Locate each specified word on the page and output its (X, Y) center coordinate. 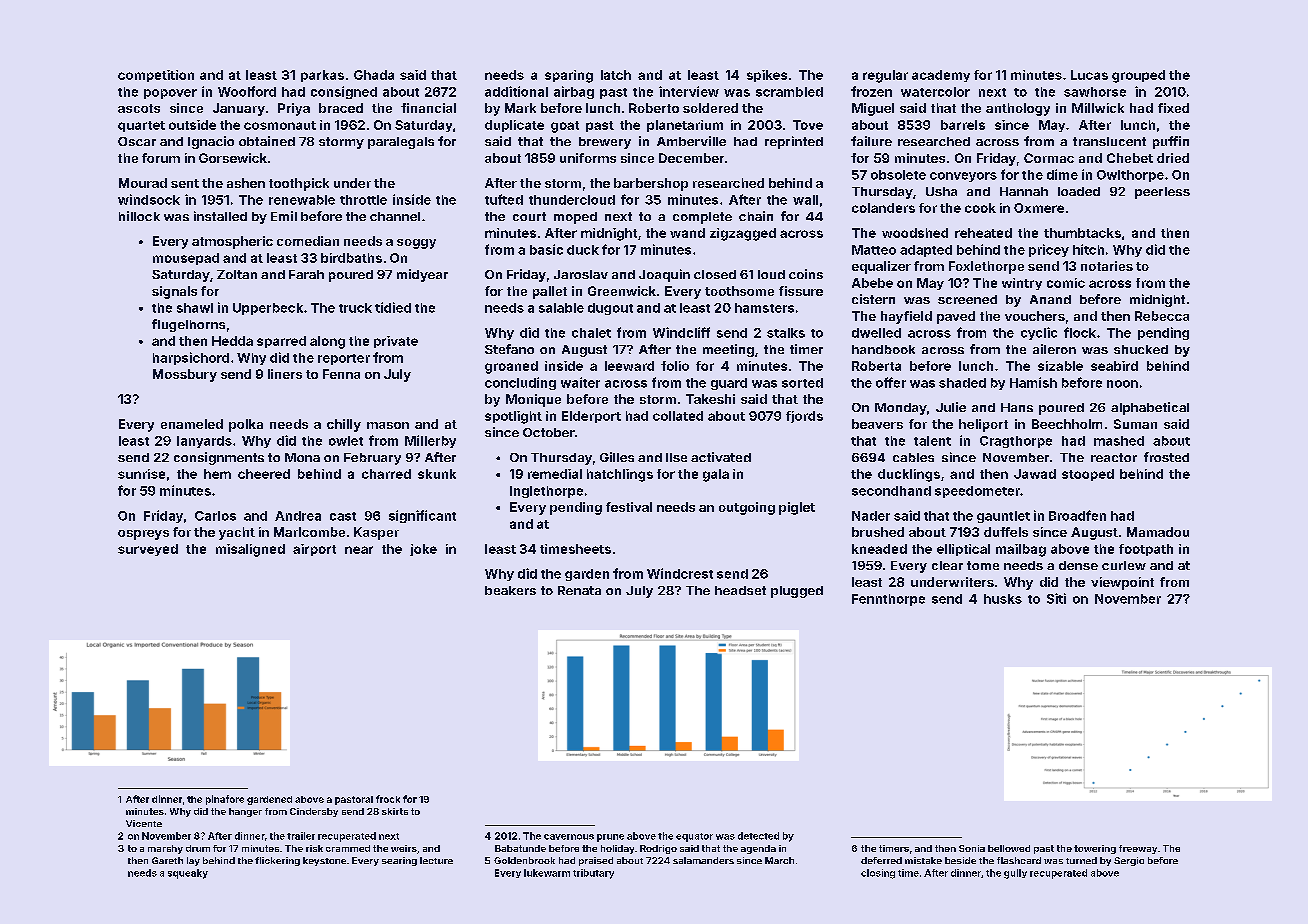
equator (694, 837)
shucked (1141, 349)
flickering (277, 861)
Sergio (1129, 861)
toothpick (299, 184)
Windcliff (681, 332)
